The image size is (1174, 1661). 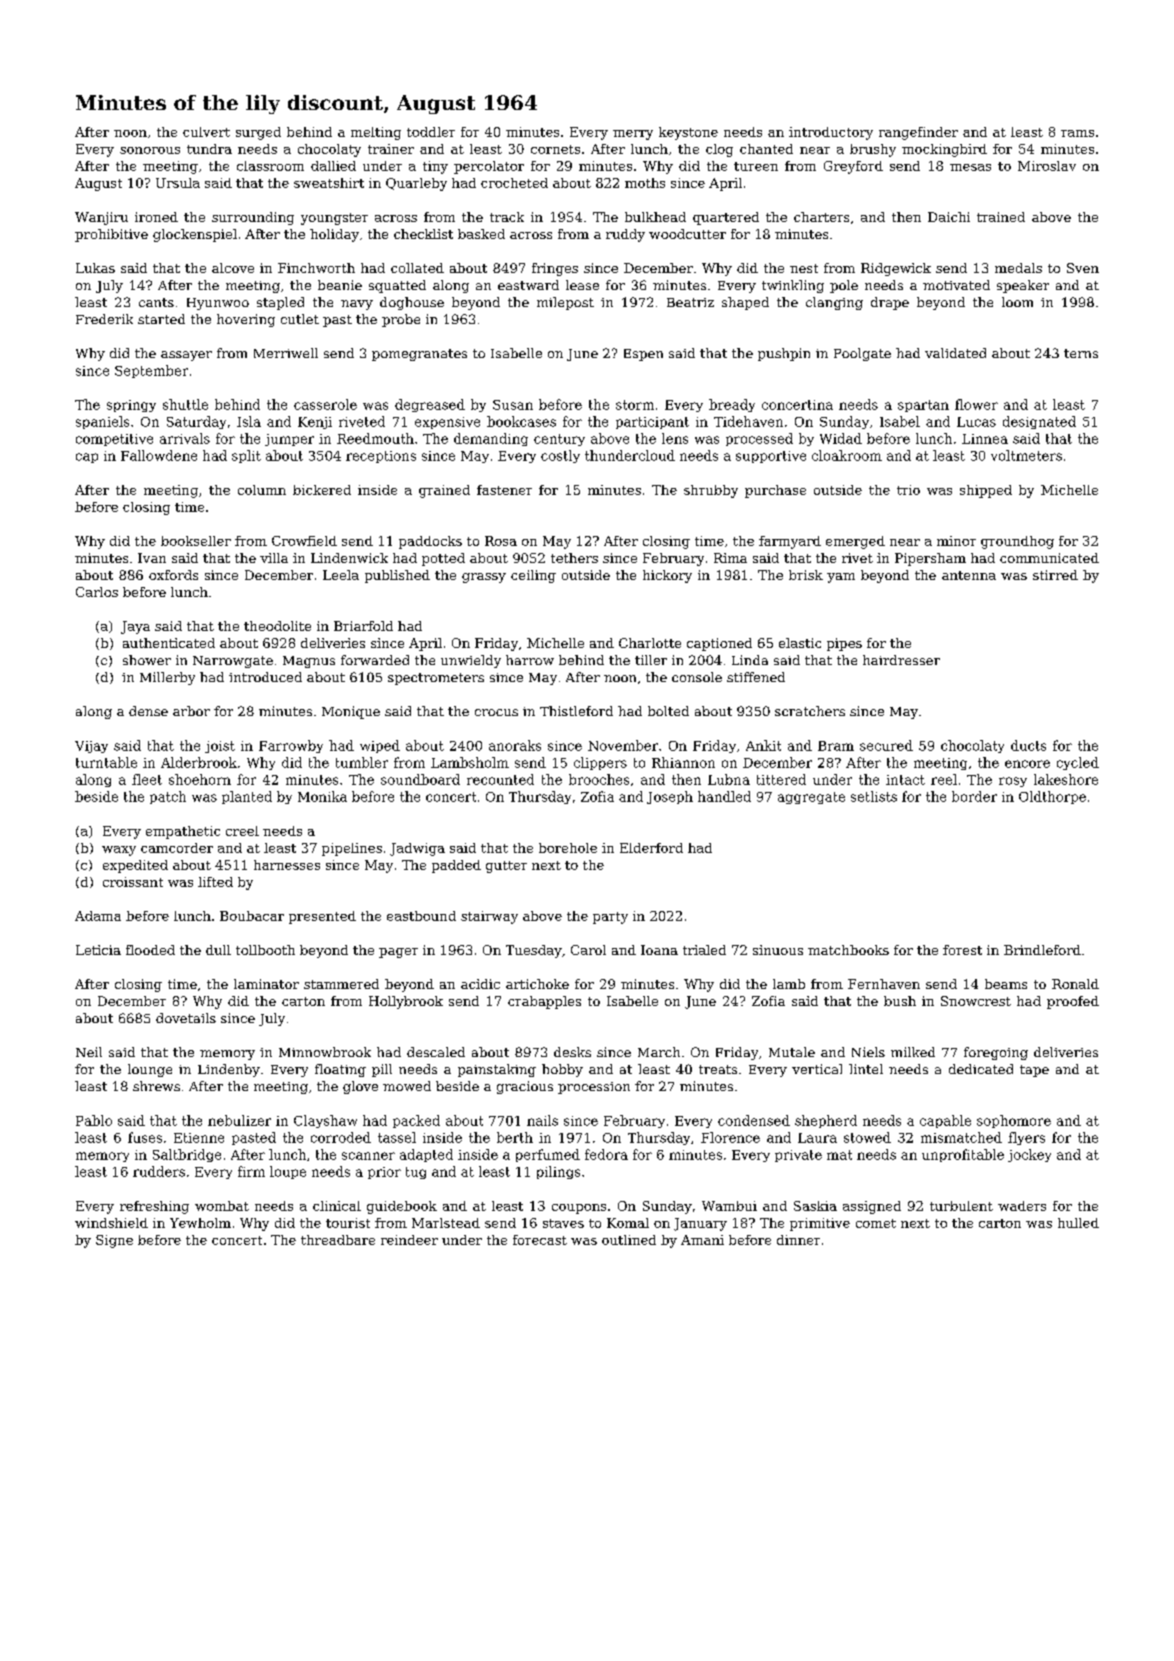 What do you see at coordinates (97, 592) in the screenshot?
I see `Carlos` at bounding box center [97, 592].
